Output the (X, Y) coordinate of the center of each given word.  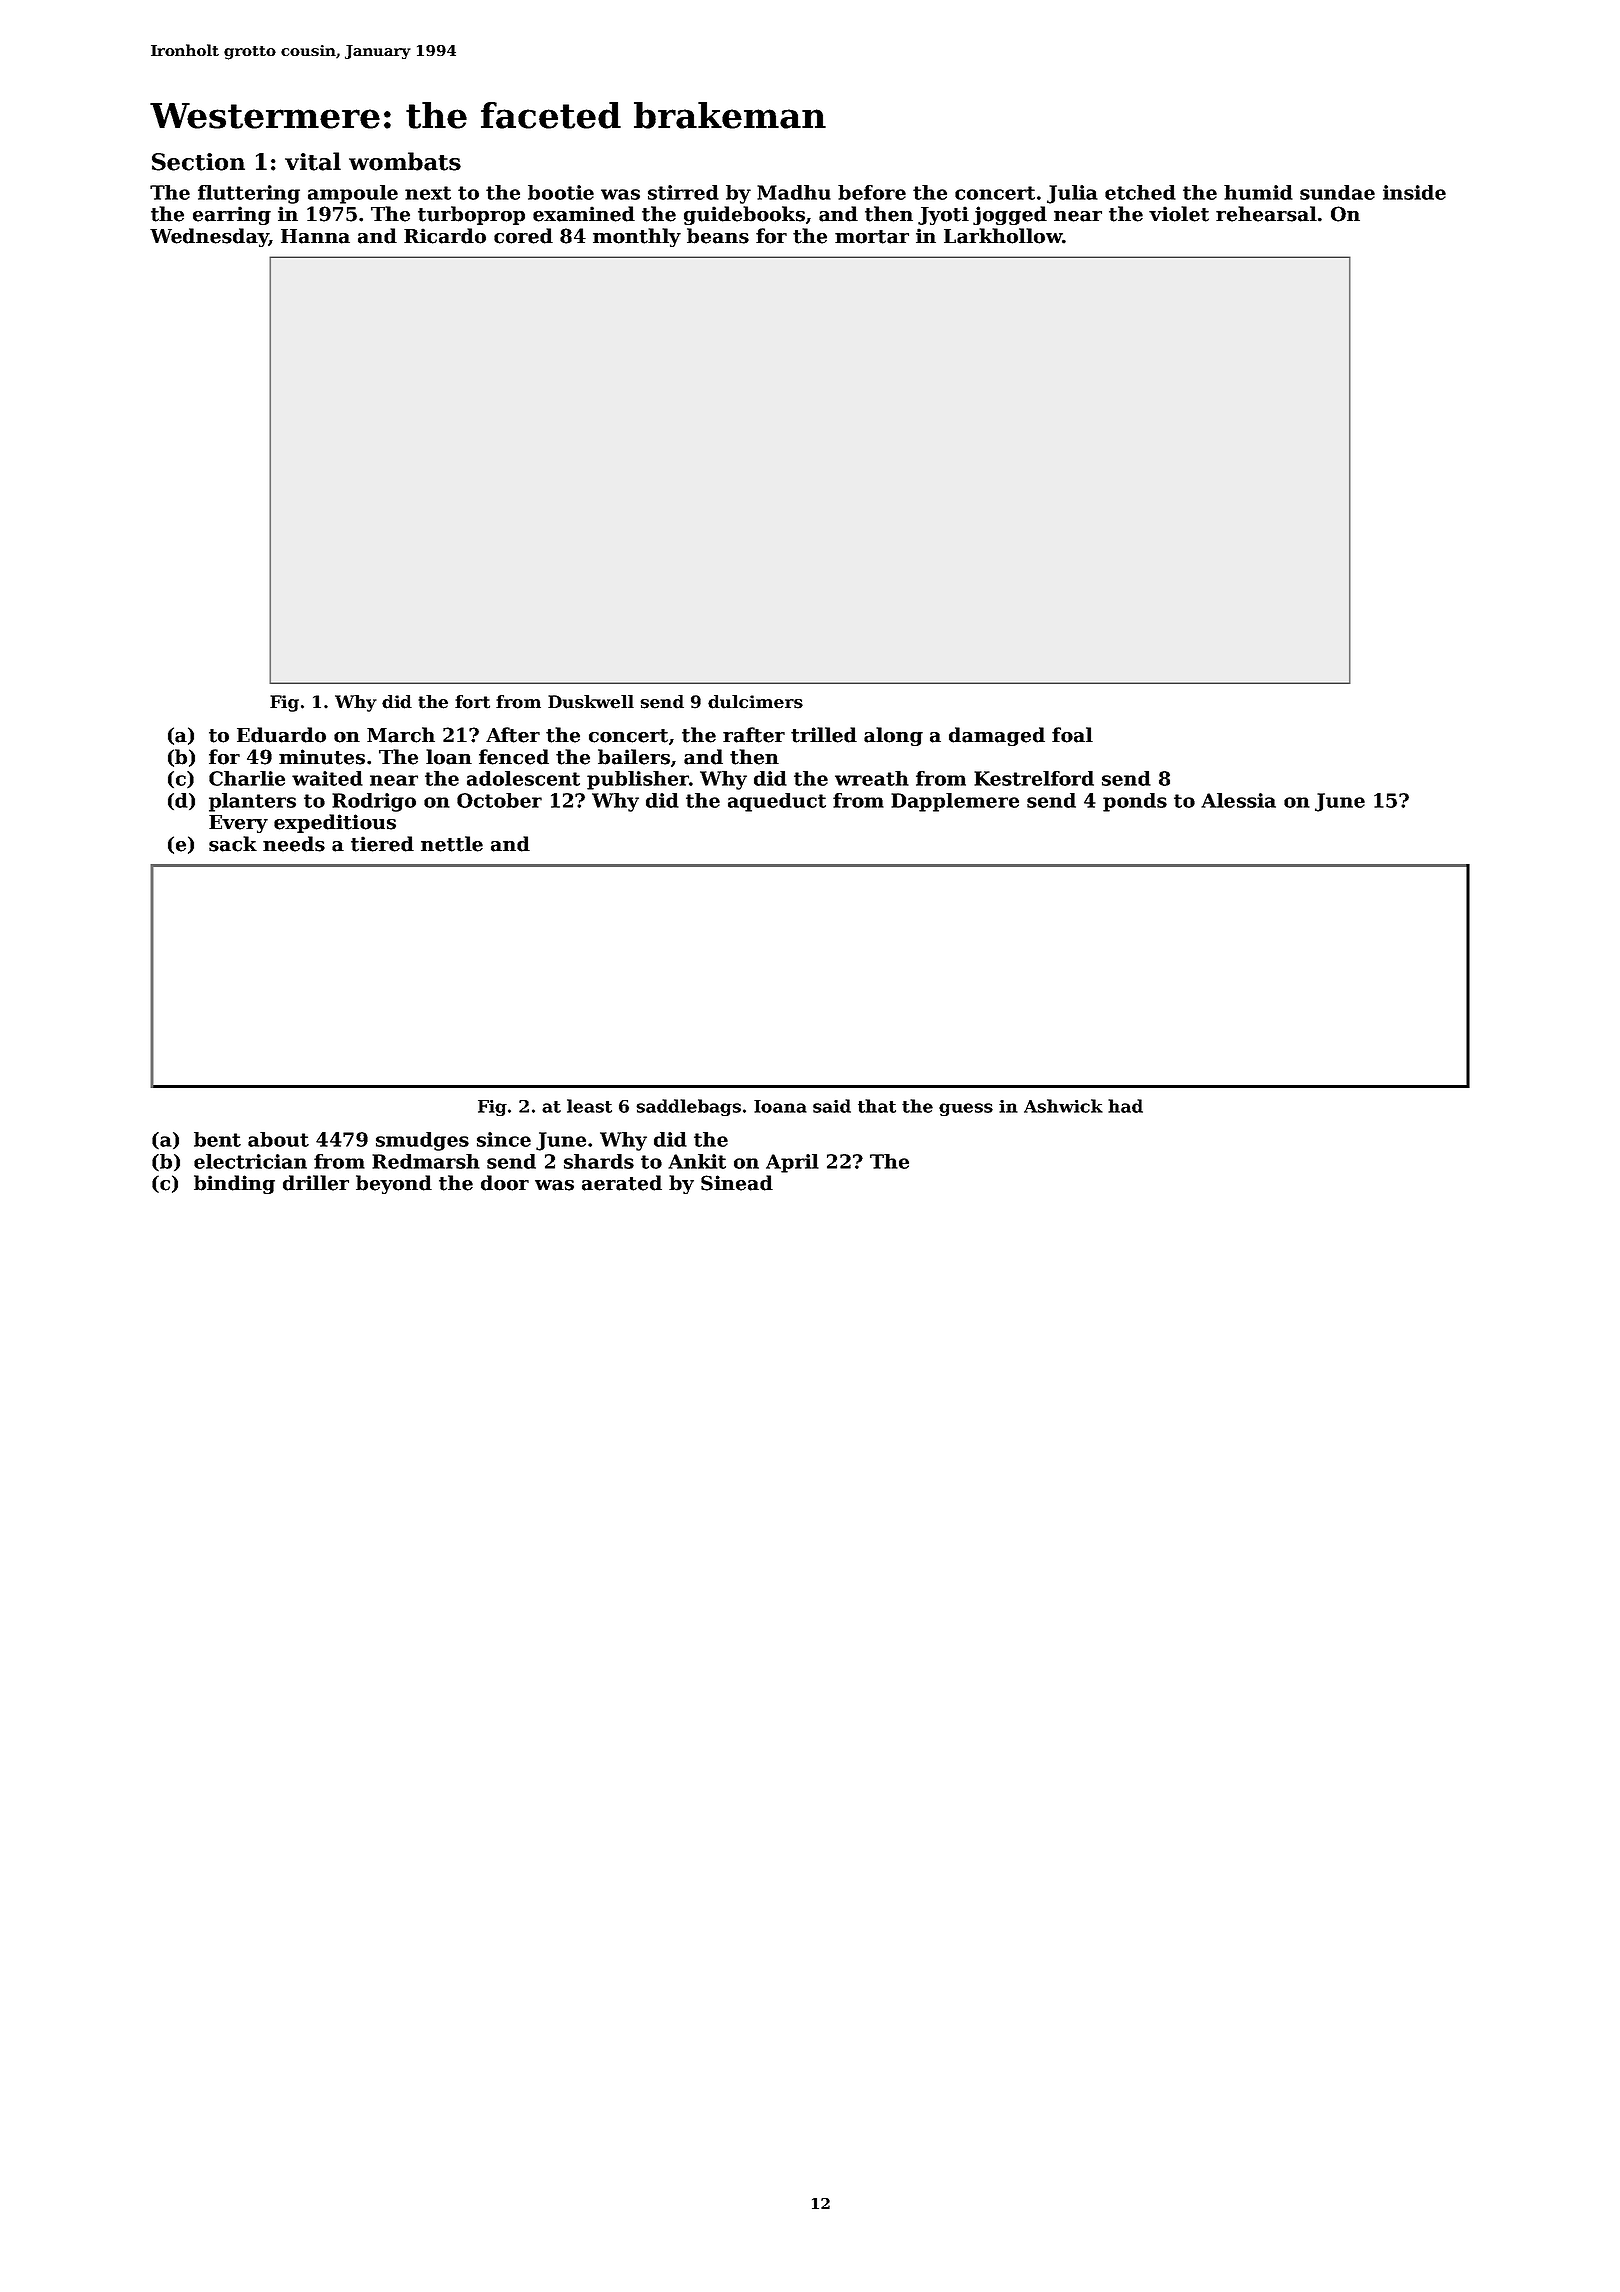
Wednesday (209, 237)
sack (233, 844)
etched (1140, 192)
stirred (683, 192)
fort (472, 702)
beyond (394, 1184)
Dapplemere (955, 802)
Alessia (1238, 800)
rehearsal (1266, 214)
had (1125, 1106)
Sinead (737, 1183)
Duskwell (591, 702)
